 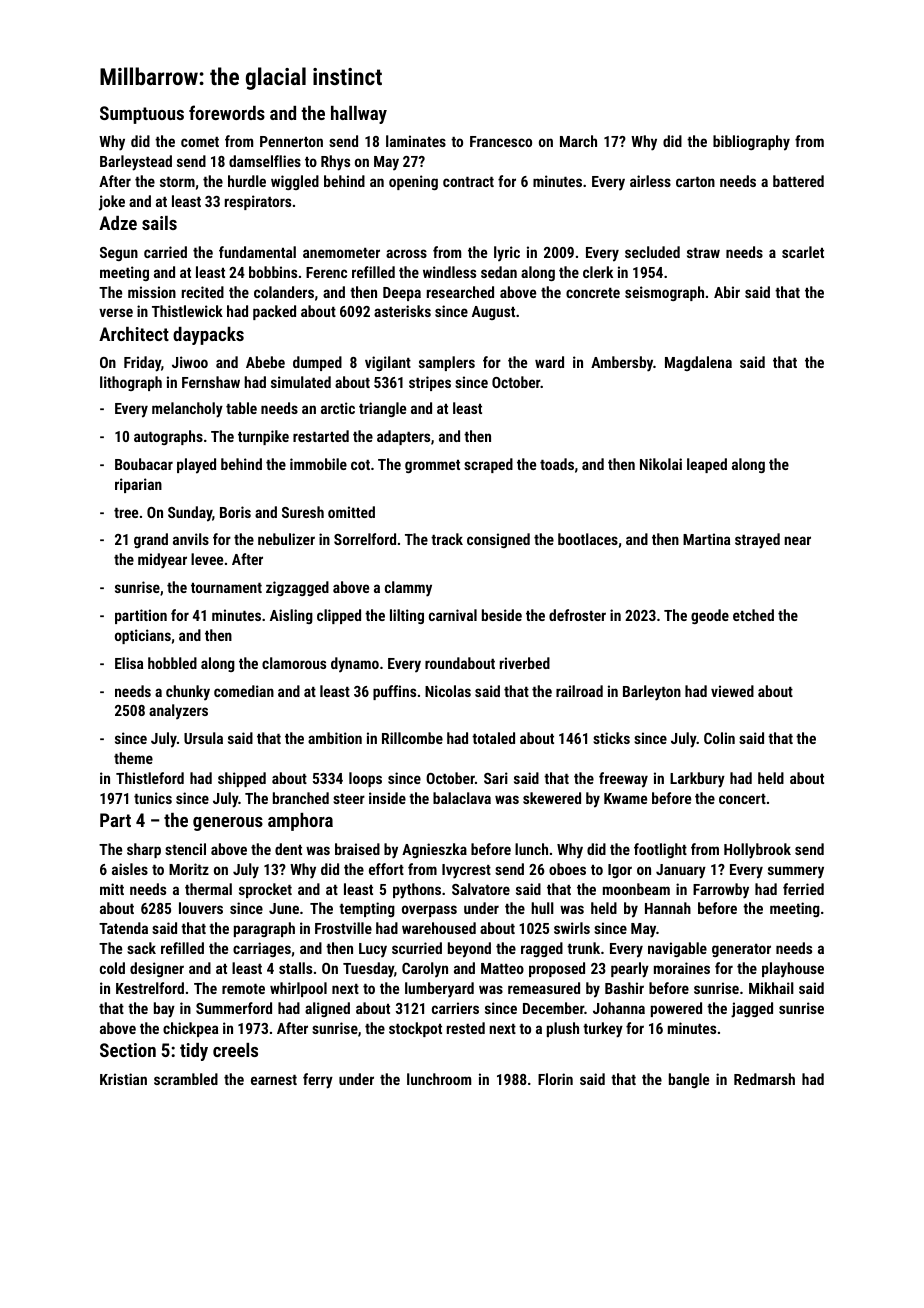 What do you see at coordinates (698, 363) in the document?
I see `Magdalena` at bounding box center [698, 363].
